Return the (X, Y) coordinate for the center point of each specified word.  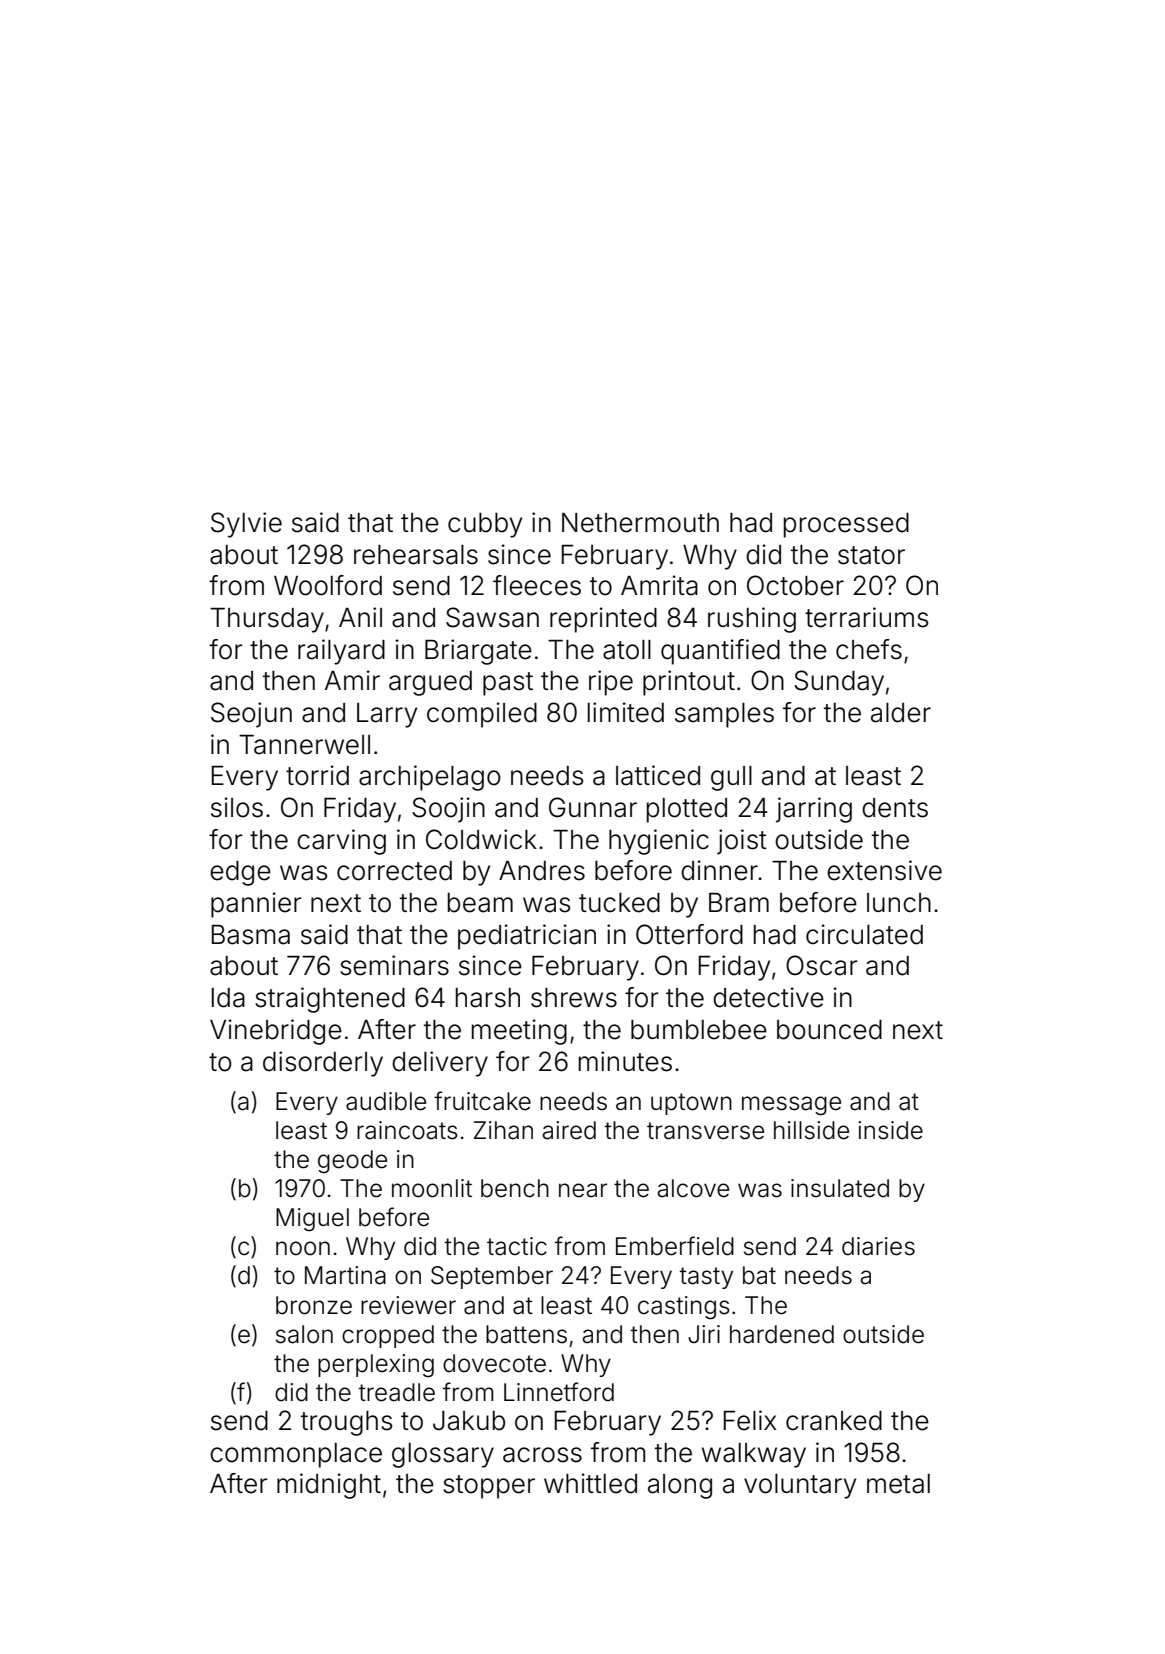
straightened (330, 1000)
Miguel (312, 1219)
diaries (878, 1246)
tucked (619, 903)
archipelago (430, 778)
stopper (489, 1487)
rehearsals (416, 555)
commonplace (296, 1455)
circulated (864, 934)
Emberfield (675, 1246)
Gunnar (593, 807)
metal (898, 1484)
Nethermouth (640, 523)
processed (846, 525)
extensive (884, 870)
